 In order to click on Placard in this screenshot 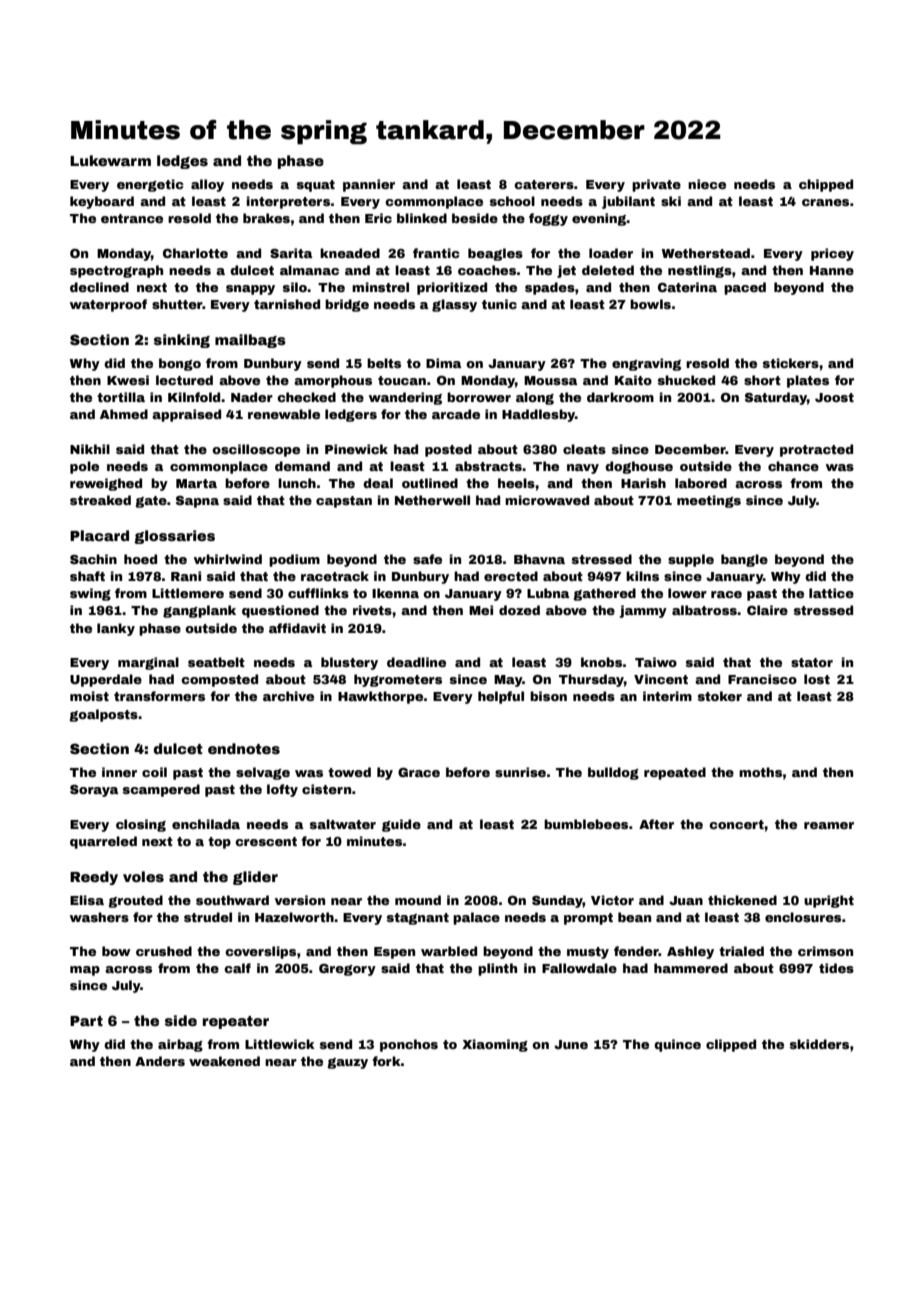, I will do `click(99, 535)`.
